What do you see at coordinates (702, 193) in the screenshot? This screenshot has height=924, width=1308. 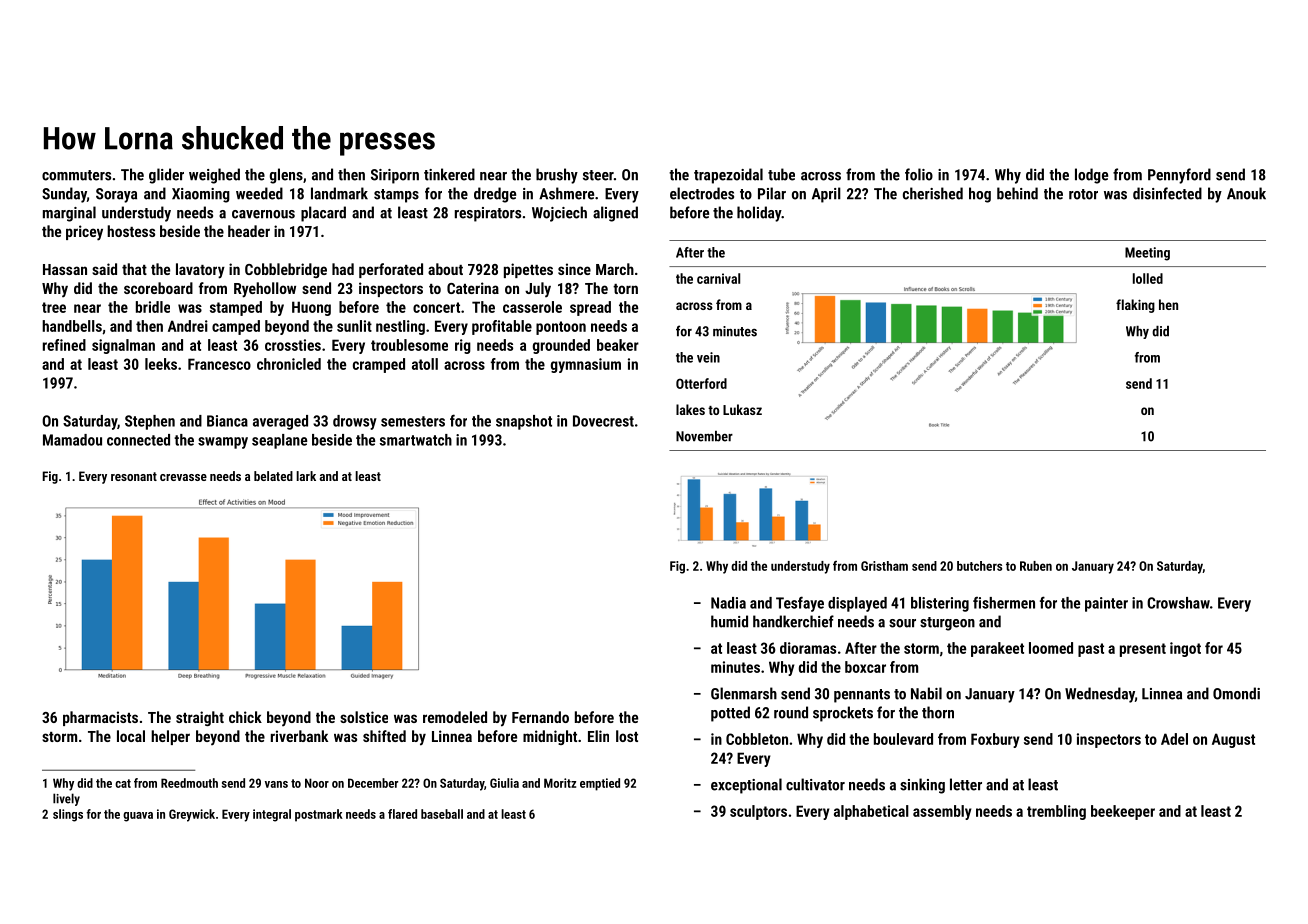 I see `electrodes` at bounding box center [702, 193].
